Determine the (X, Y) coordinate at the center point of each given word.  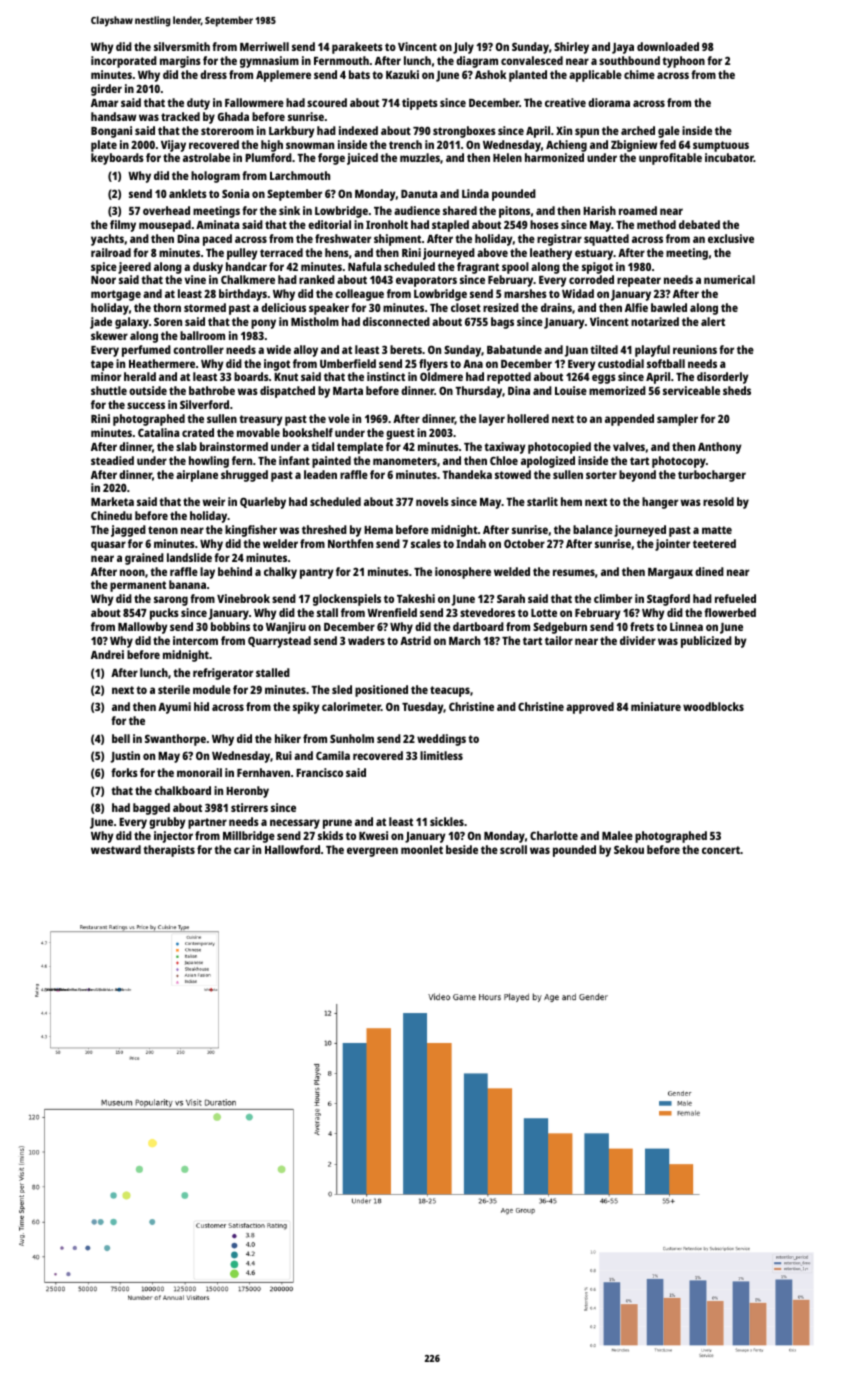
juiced (362, 159)
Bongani (111, 132)
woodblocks (713, 706)
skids (330, 835)
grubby (167, 823)
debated (699, 224)
